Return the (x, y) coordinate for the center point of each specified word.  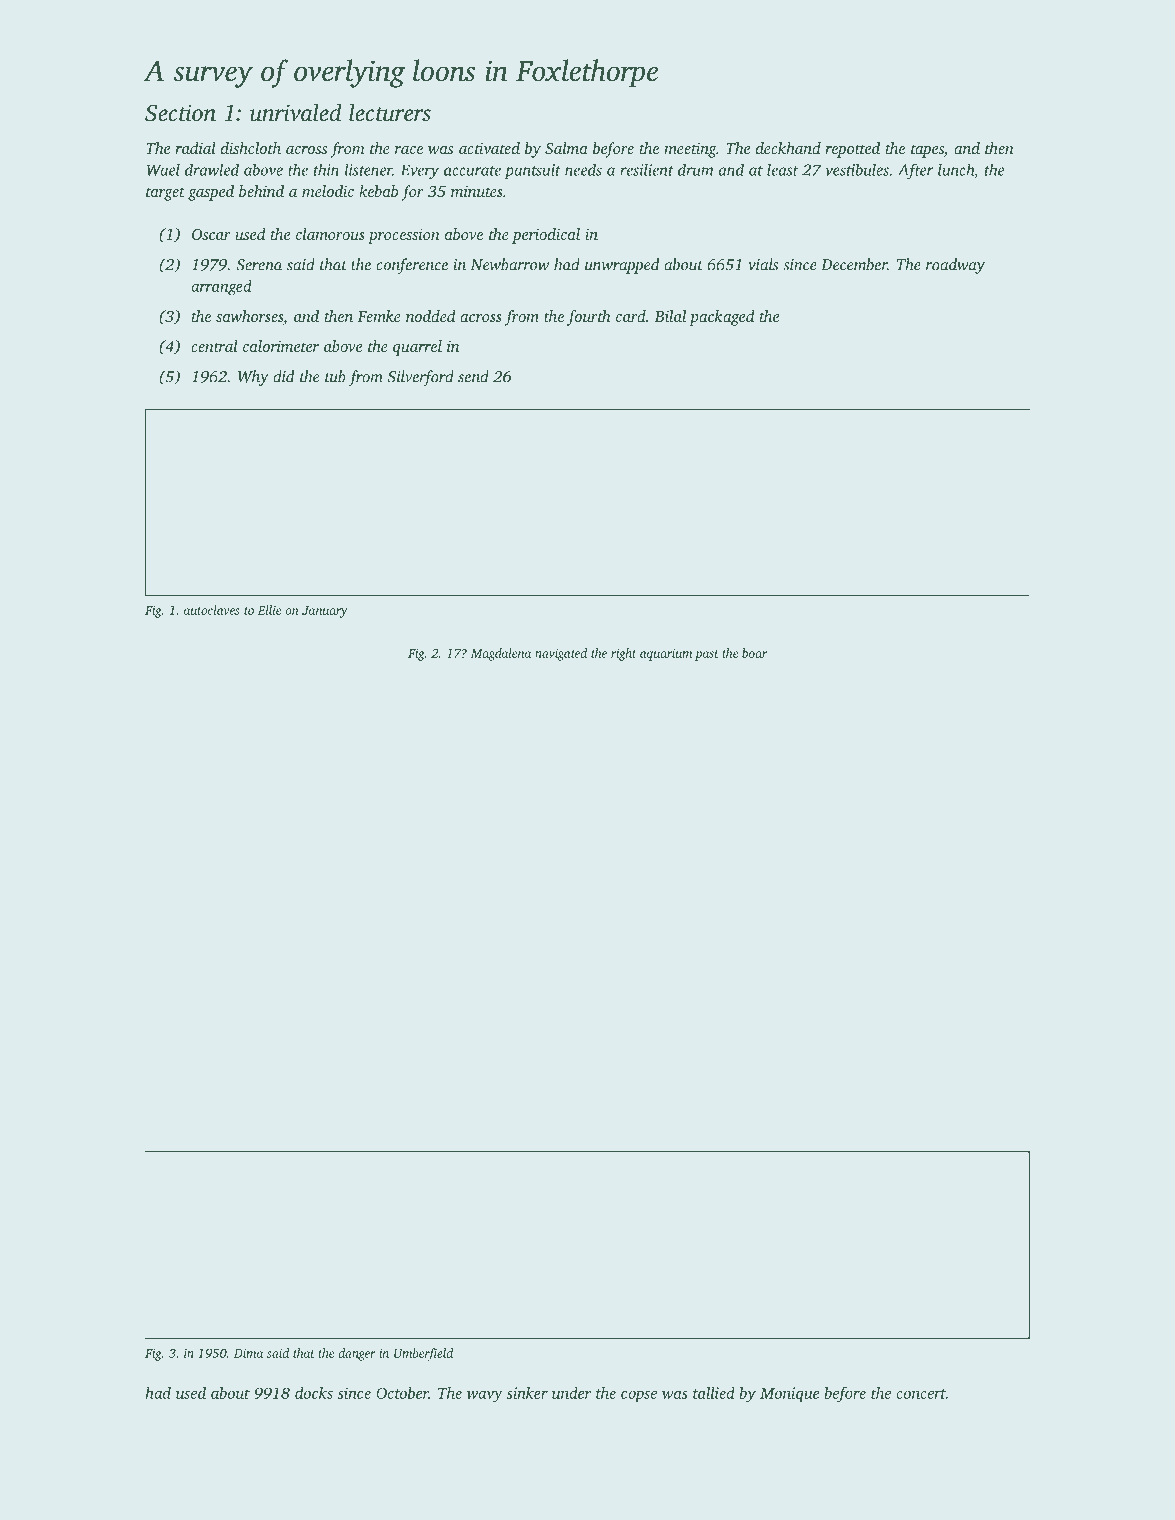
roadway (955, 266)
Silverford (421, 378)
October (402, 1393)
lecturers (390, 112)
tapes (927, 151)
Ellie (269, 610)
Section (180, 113)
